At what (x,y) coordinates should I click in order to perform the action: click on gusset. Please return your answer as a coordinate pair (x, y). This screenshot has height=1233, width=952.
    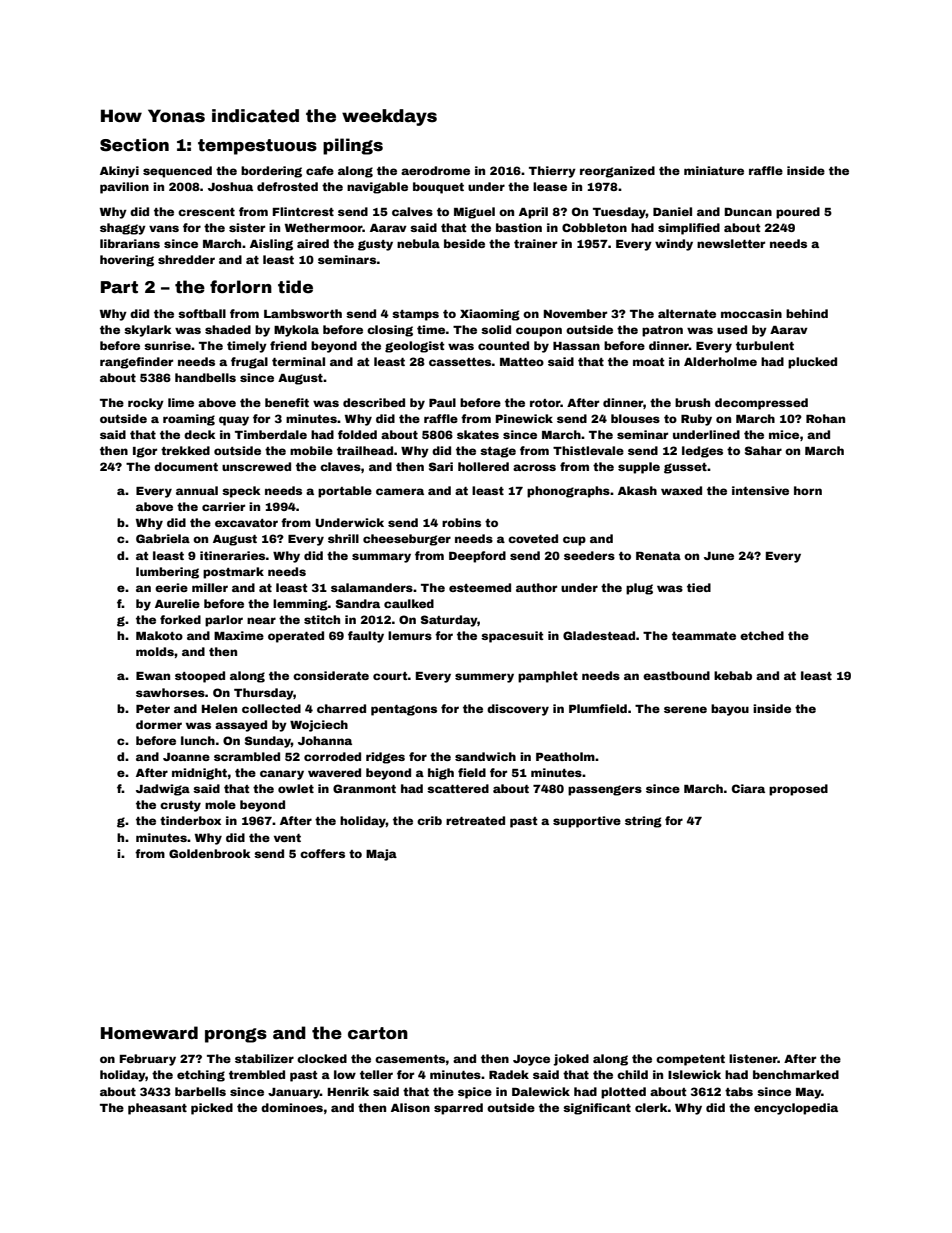
    Looking at the image, I should click on (685, 468).
